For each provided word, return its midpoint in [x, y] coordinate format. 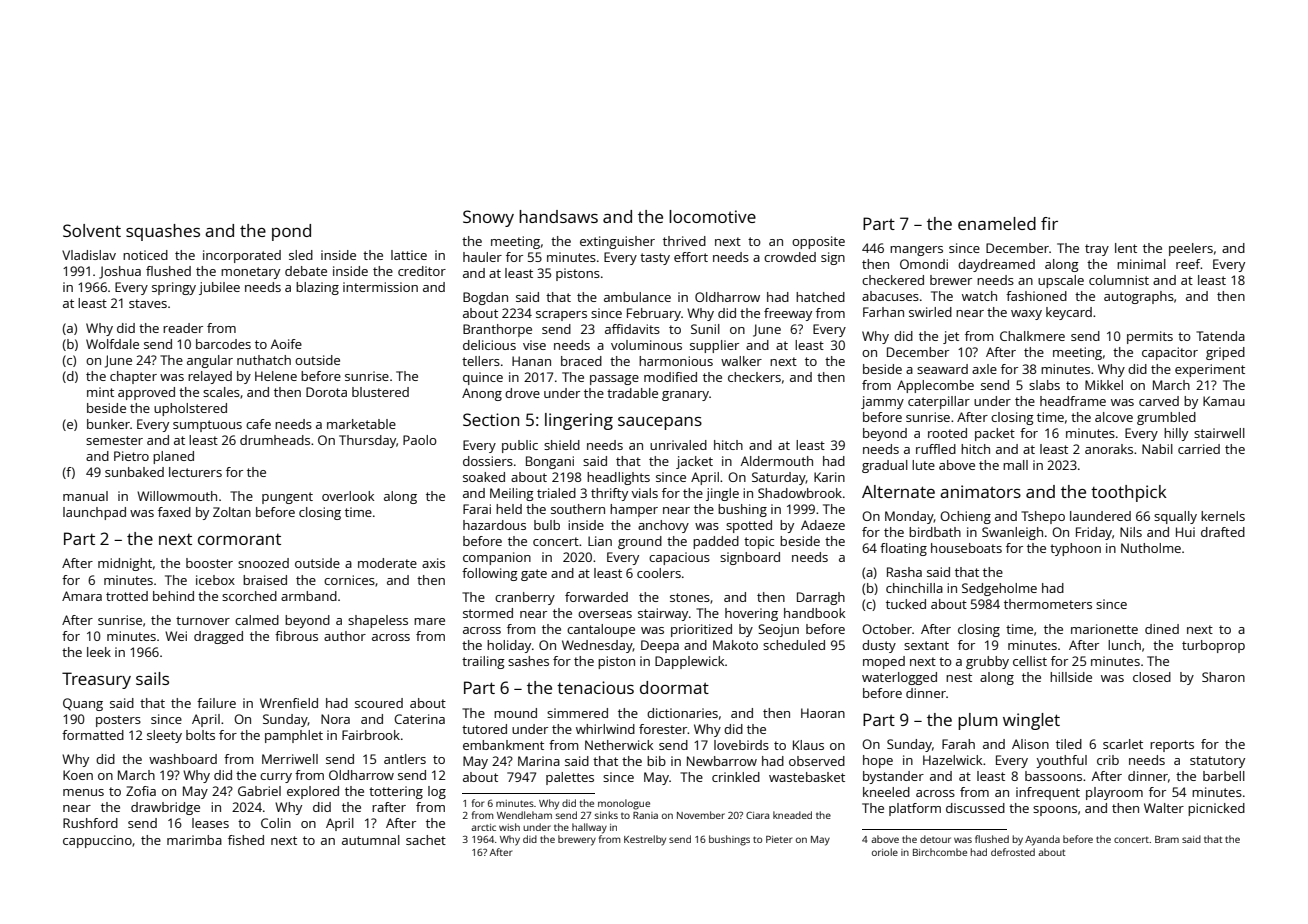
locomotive [712, 216]
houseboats [966, 548]
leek [99, 652]
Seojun [778, 630]
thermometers [1048, 604]
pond [291, 232]
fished [246, 840]
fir [1049, 223]
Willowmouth [177, 496]
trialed [556, 493]
